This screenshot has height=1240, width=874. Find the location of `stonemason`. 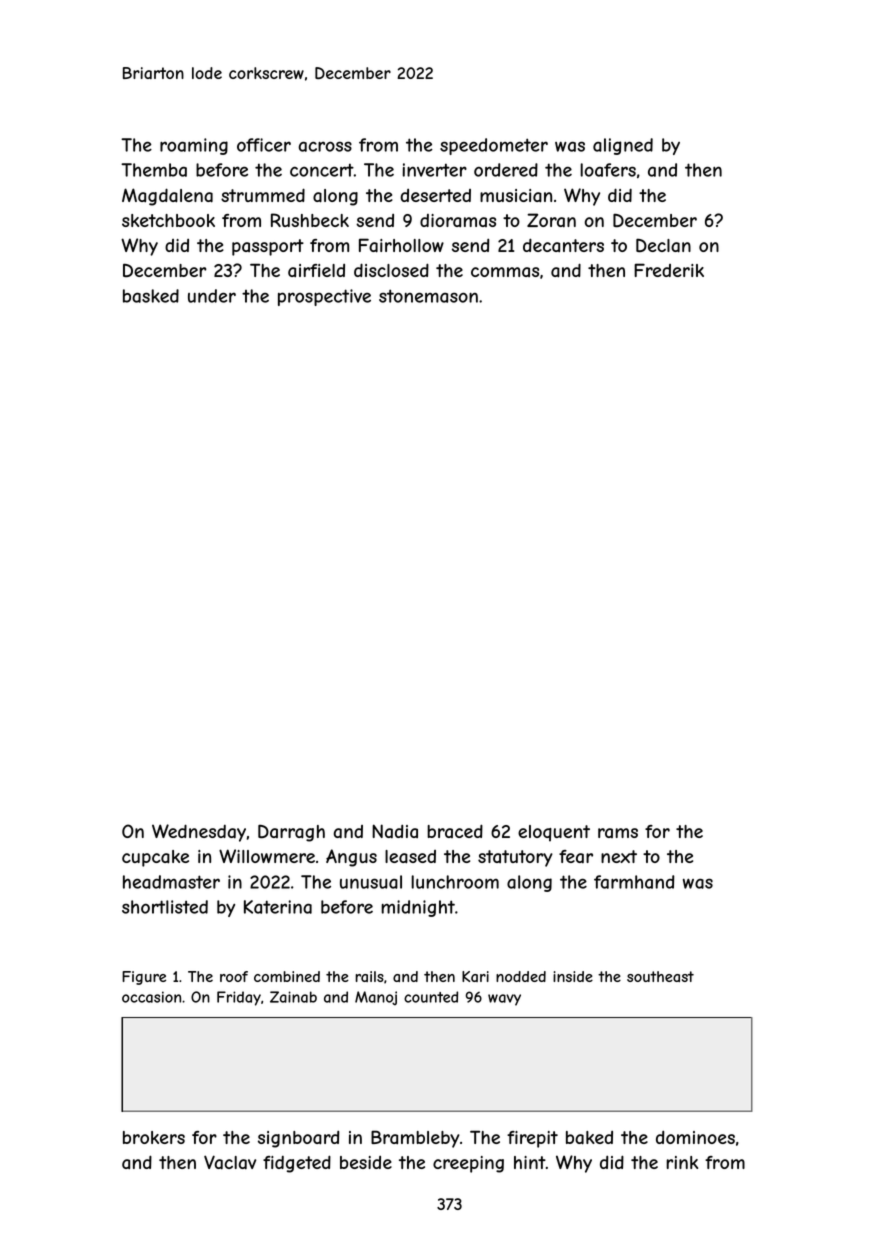

stonemason is located at coordinates (428, 296).
